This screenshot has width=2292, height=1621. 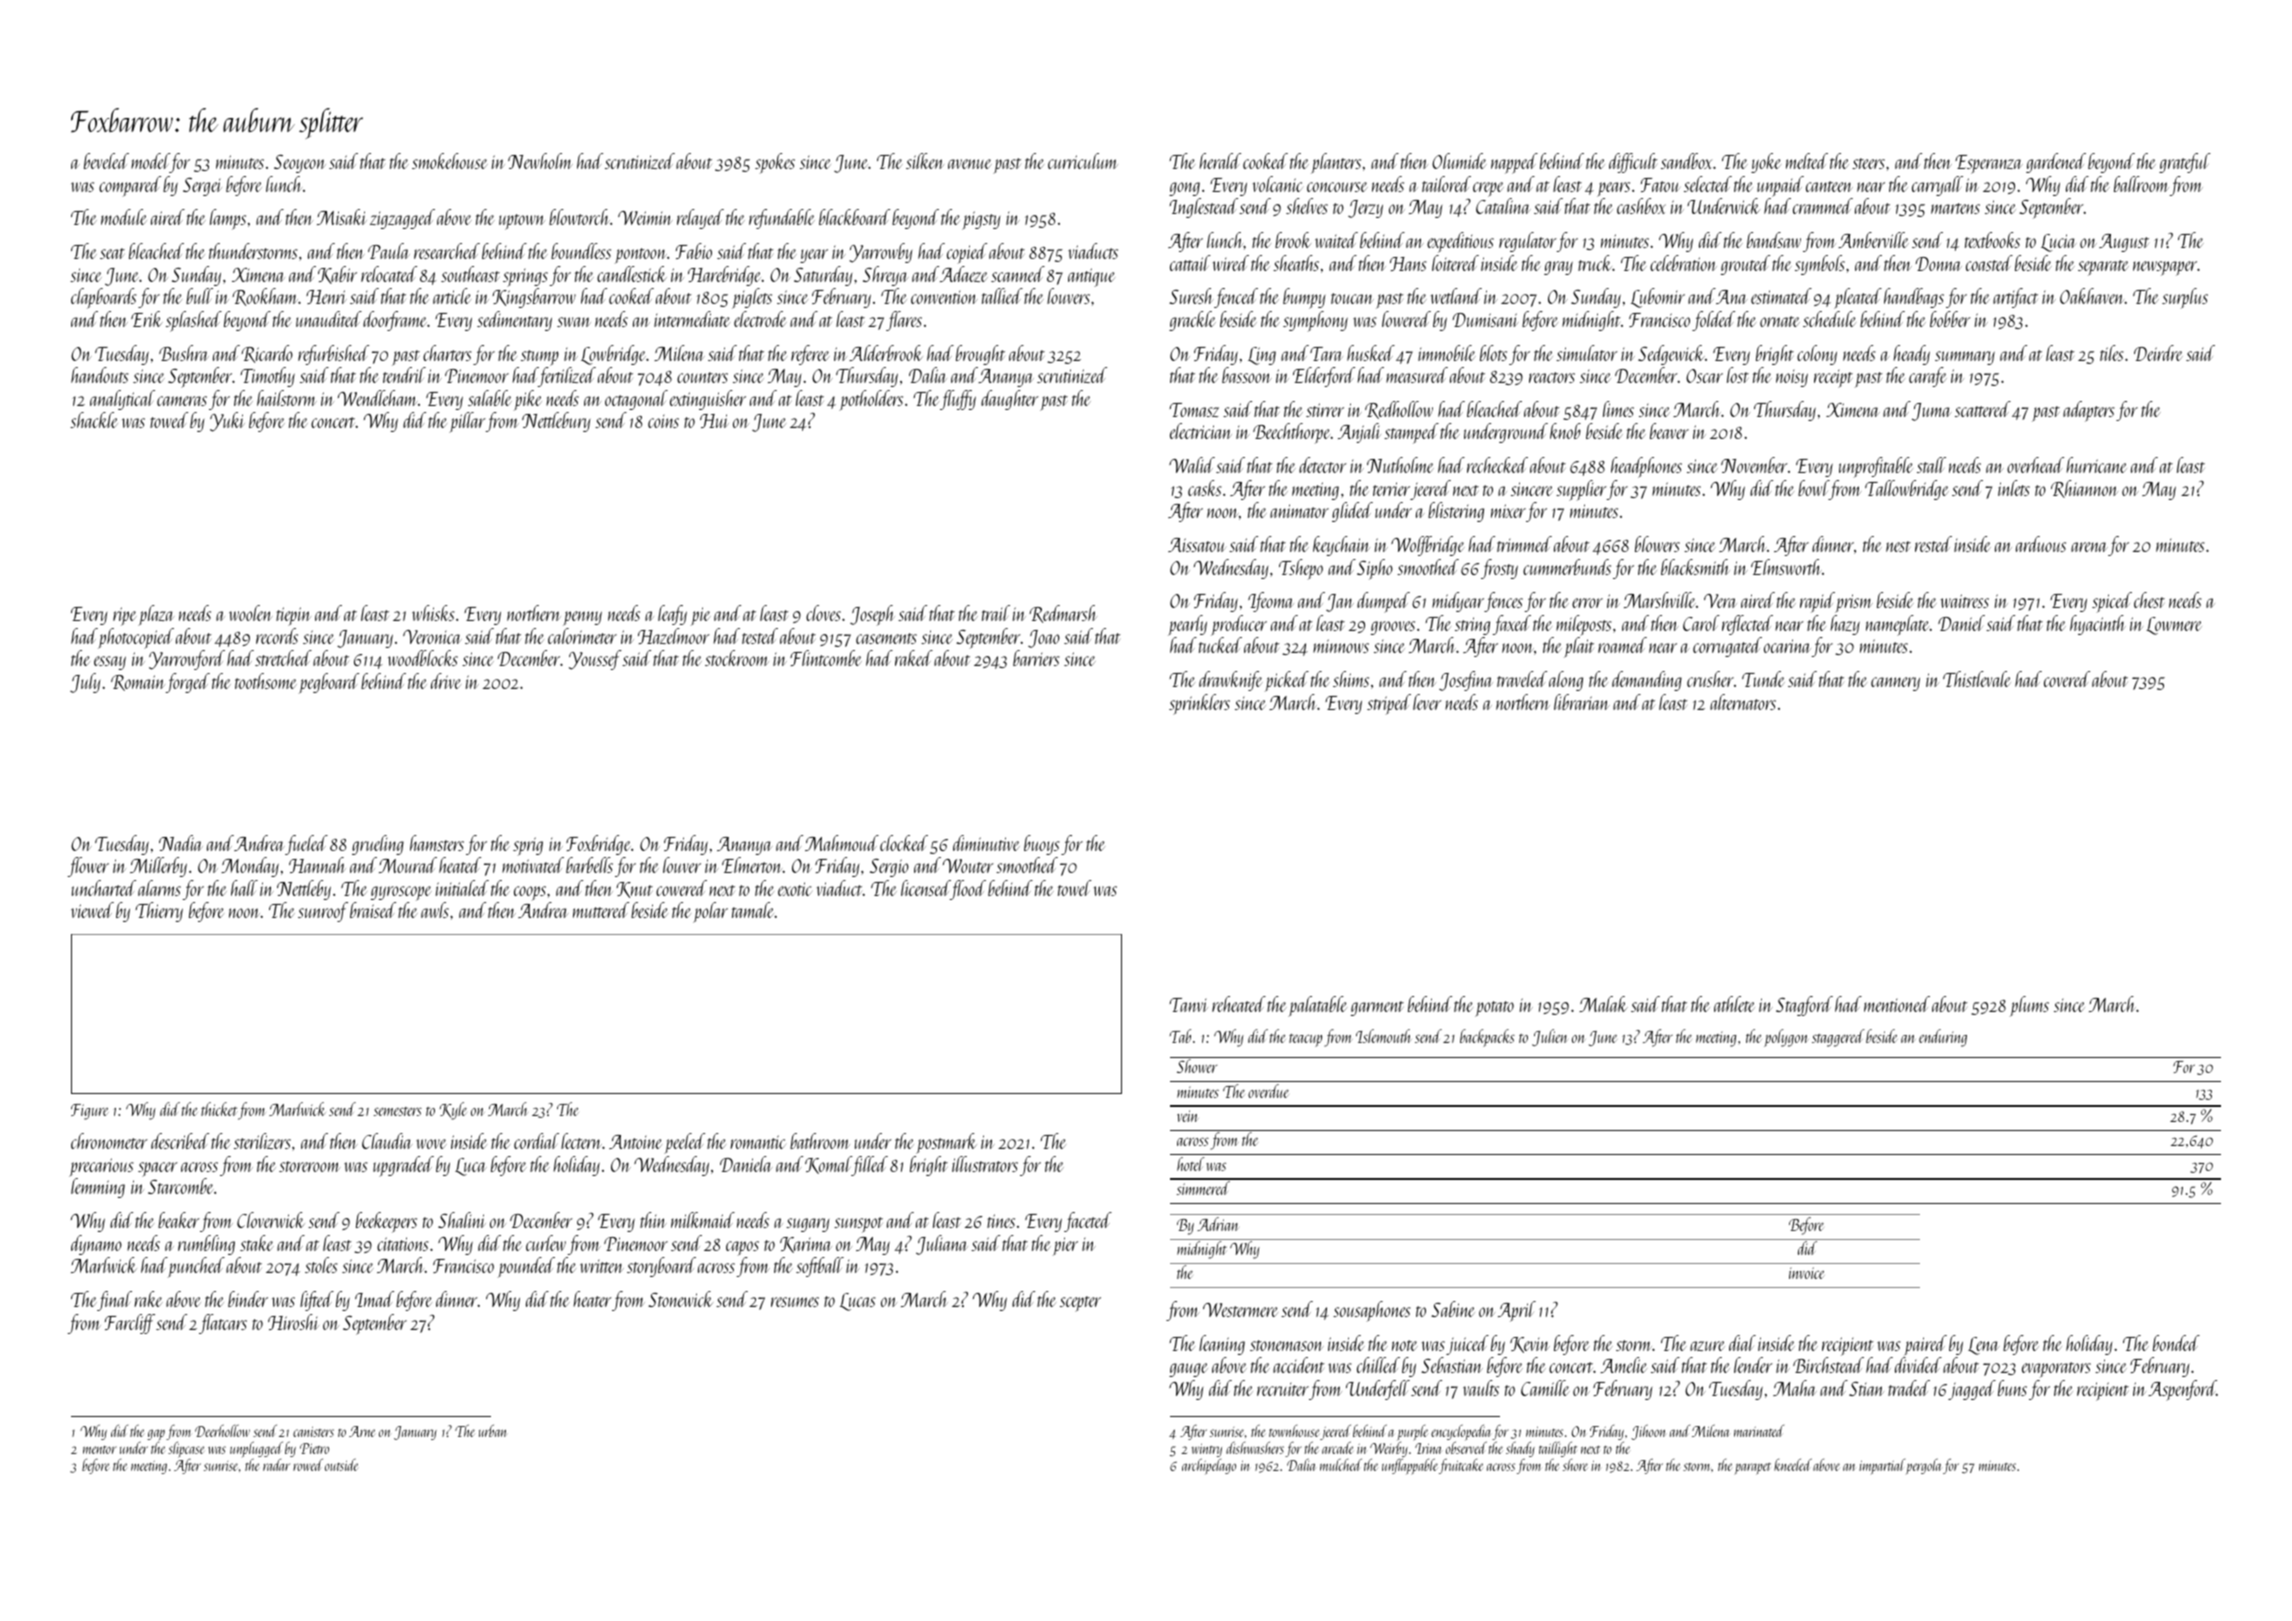 What do you see at coordinates (437, 843) in the screenshot?
I see `hamsters` at bounding box center [437, 843].
